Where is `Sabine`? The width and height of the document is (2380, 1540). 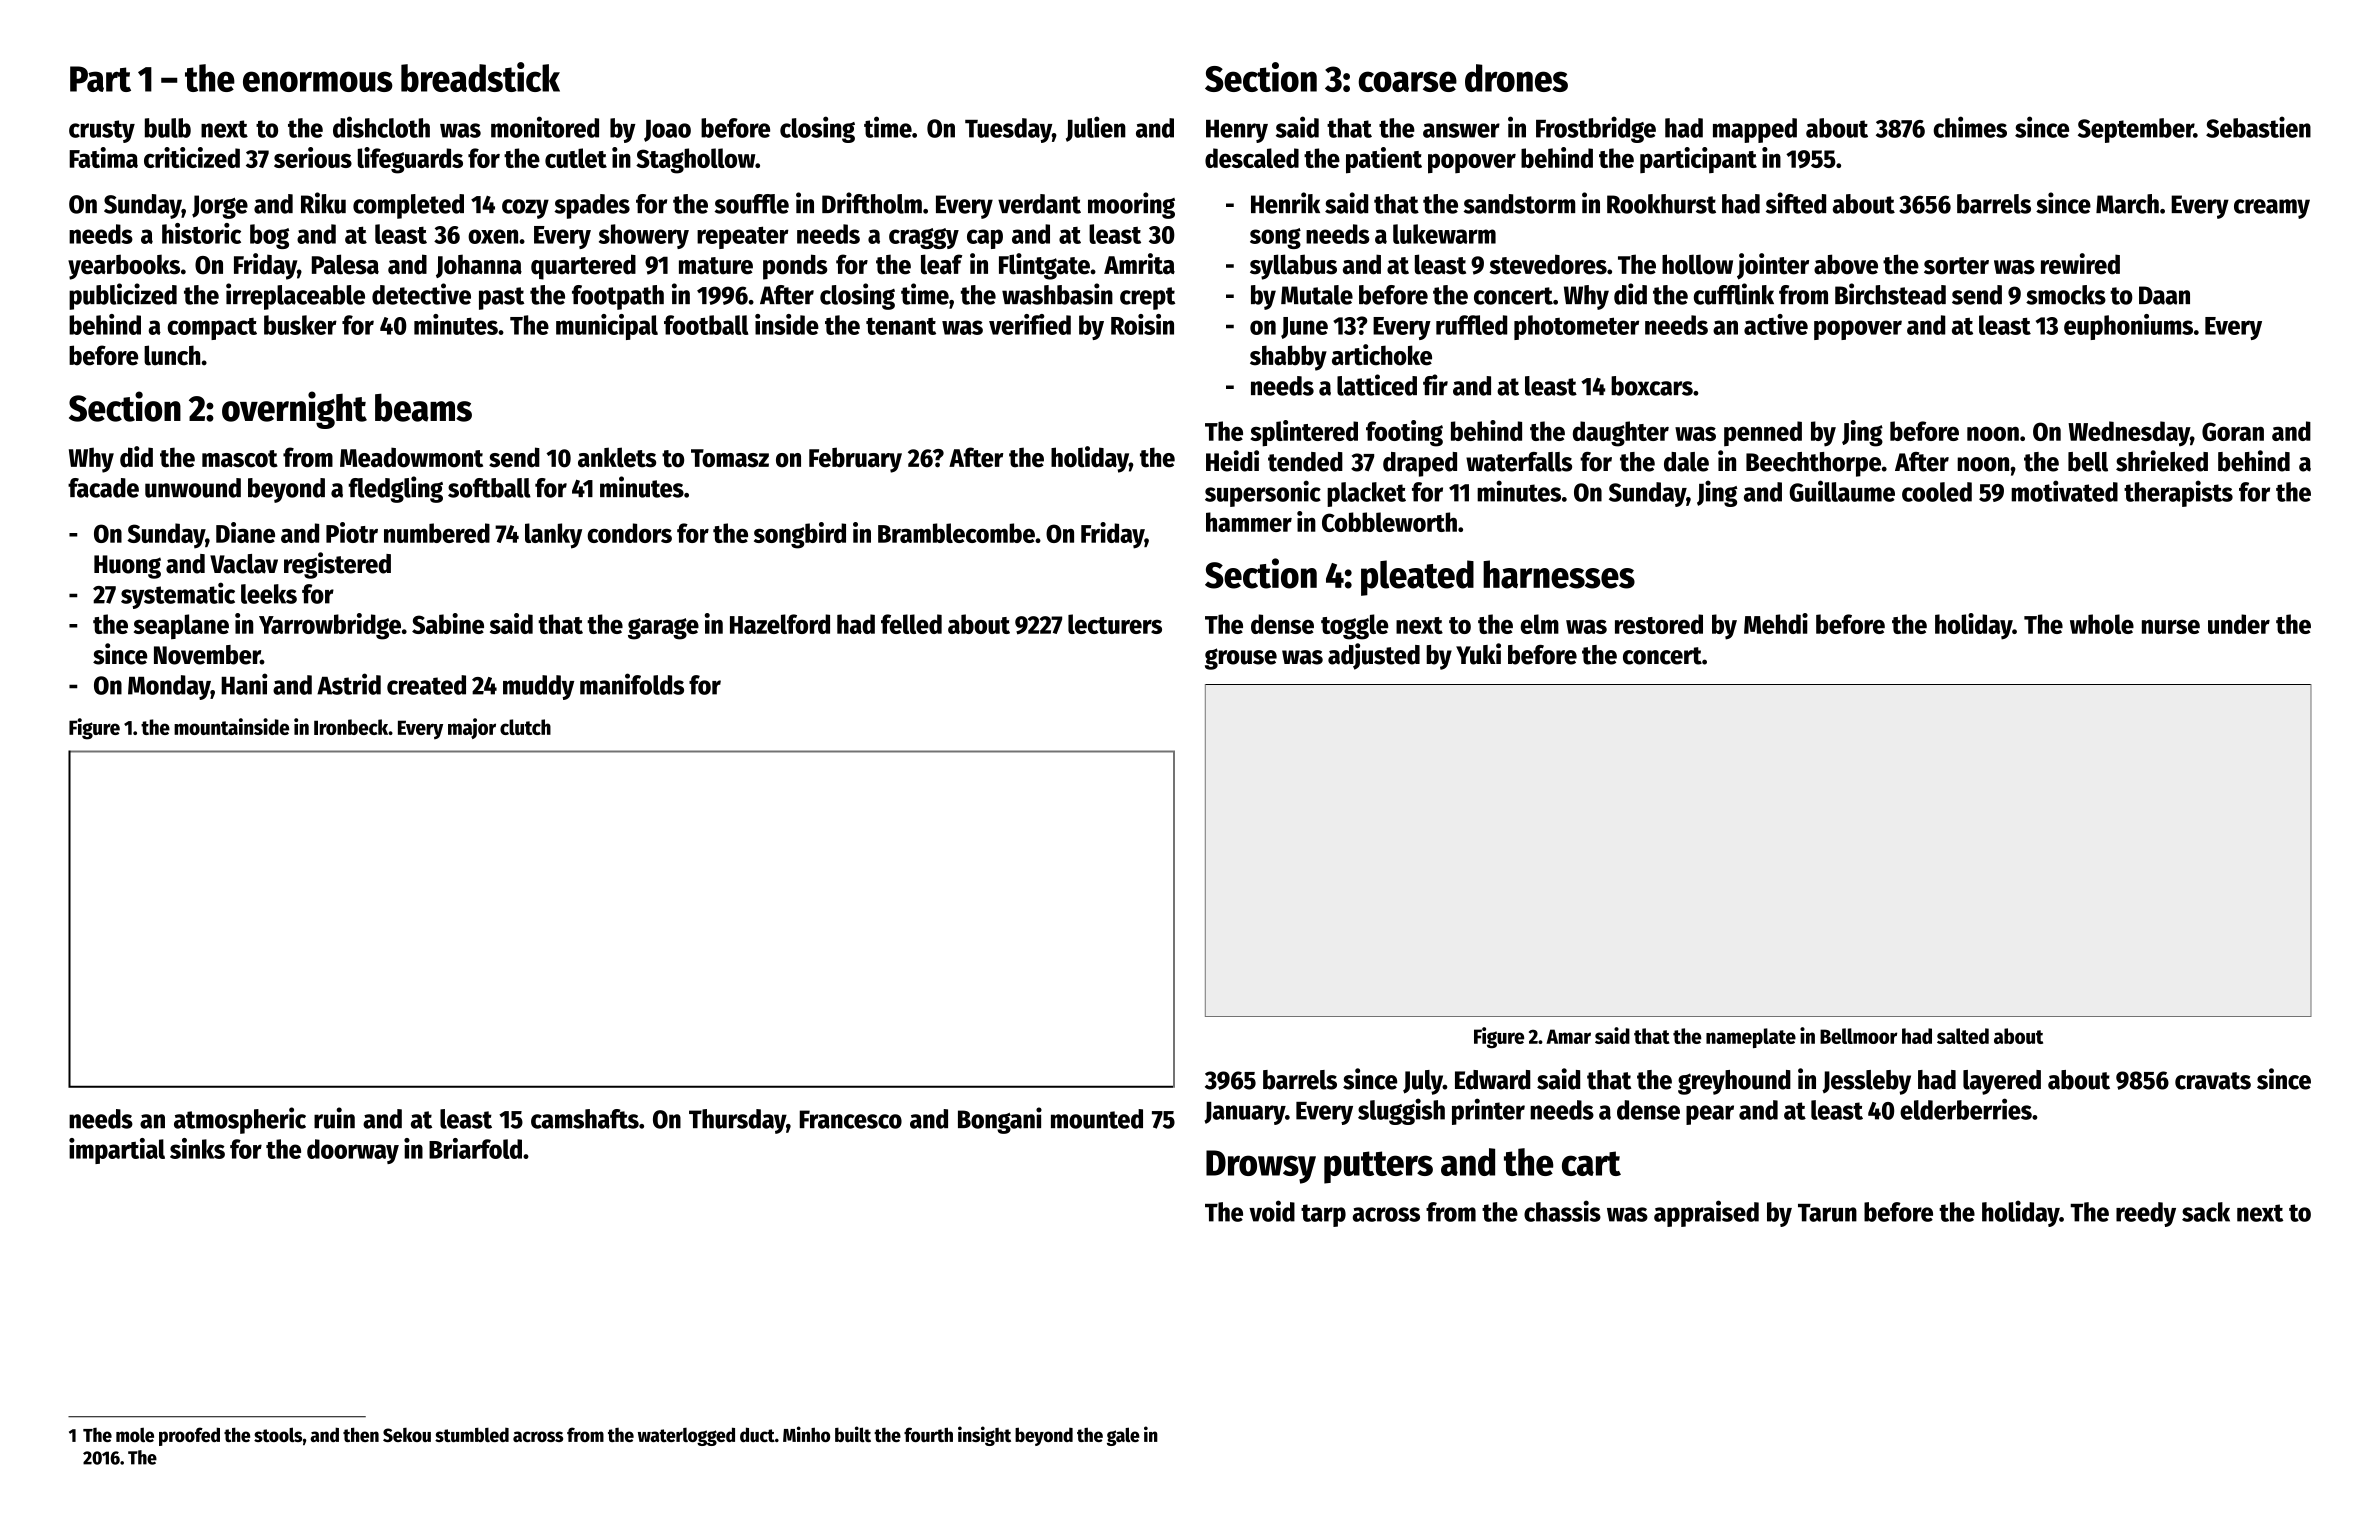 Sabine is located at coordinates (448, 623).
